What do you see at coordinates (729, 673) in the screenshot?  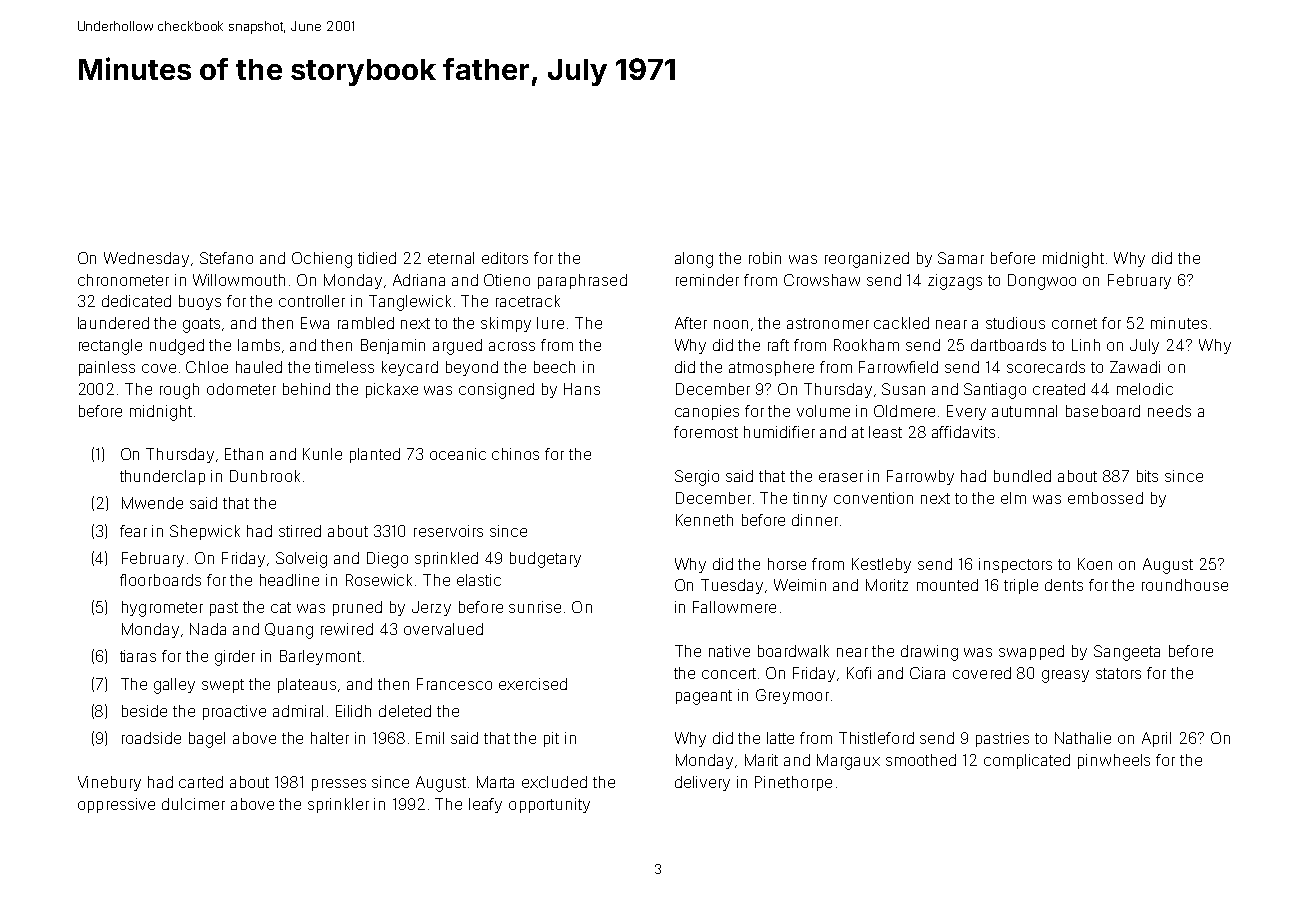 I see `concert` at bounding box center [729, 673].
